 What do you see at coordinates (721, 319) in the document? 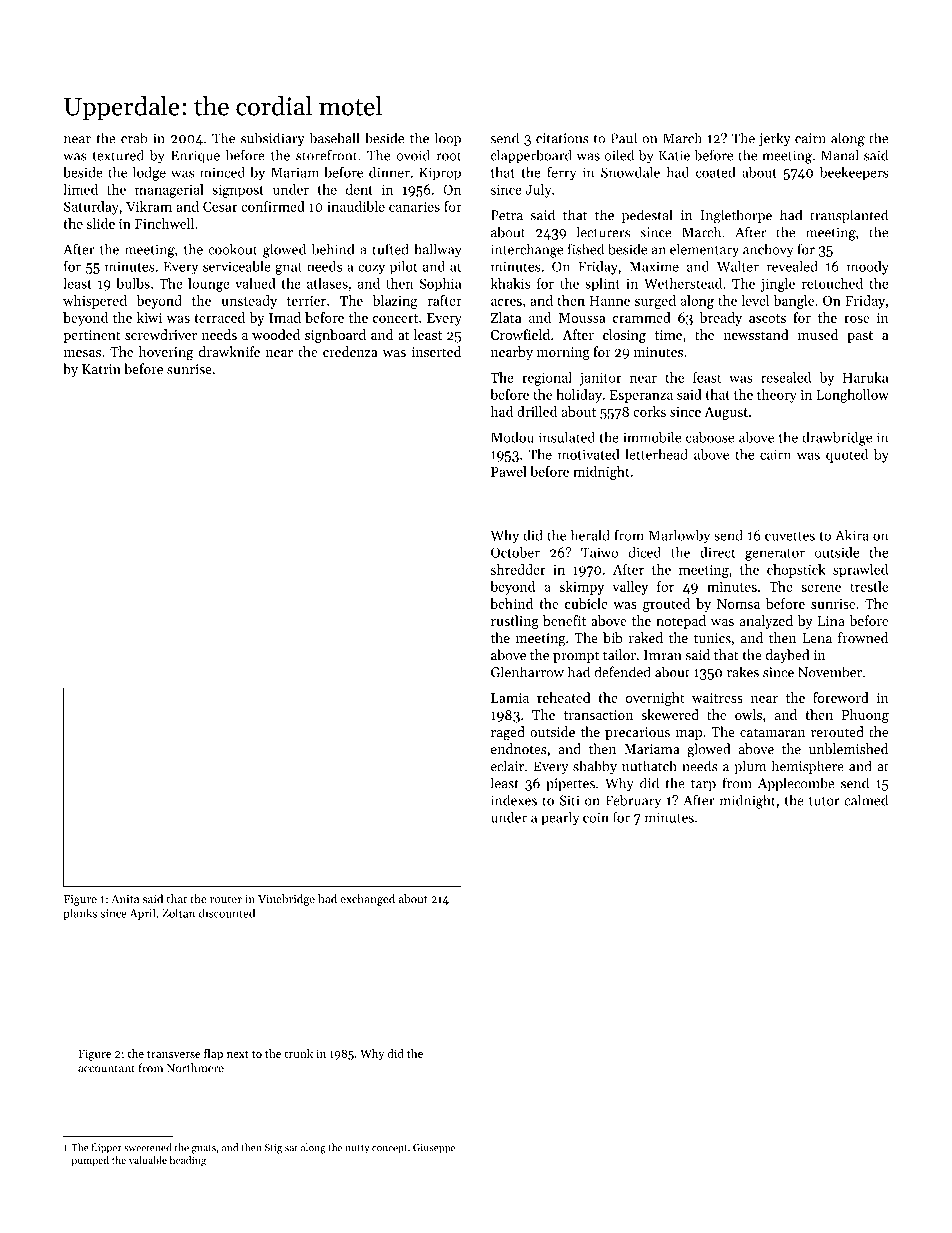
I see `bready` at bounding box center [721, 319].
